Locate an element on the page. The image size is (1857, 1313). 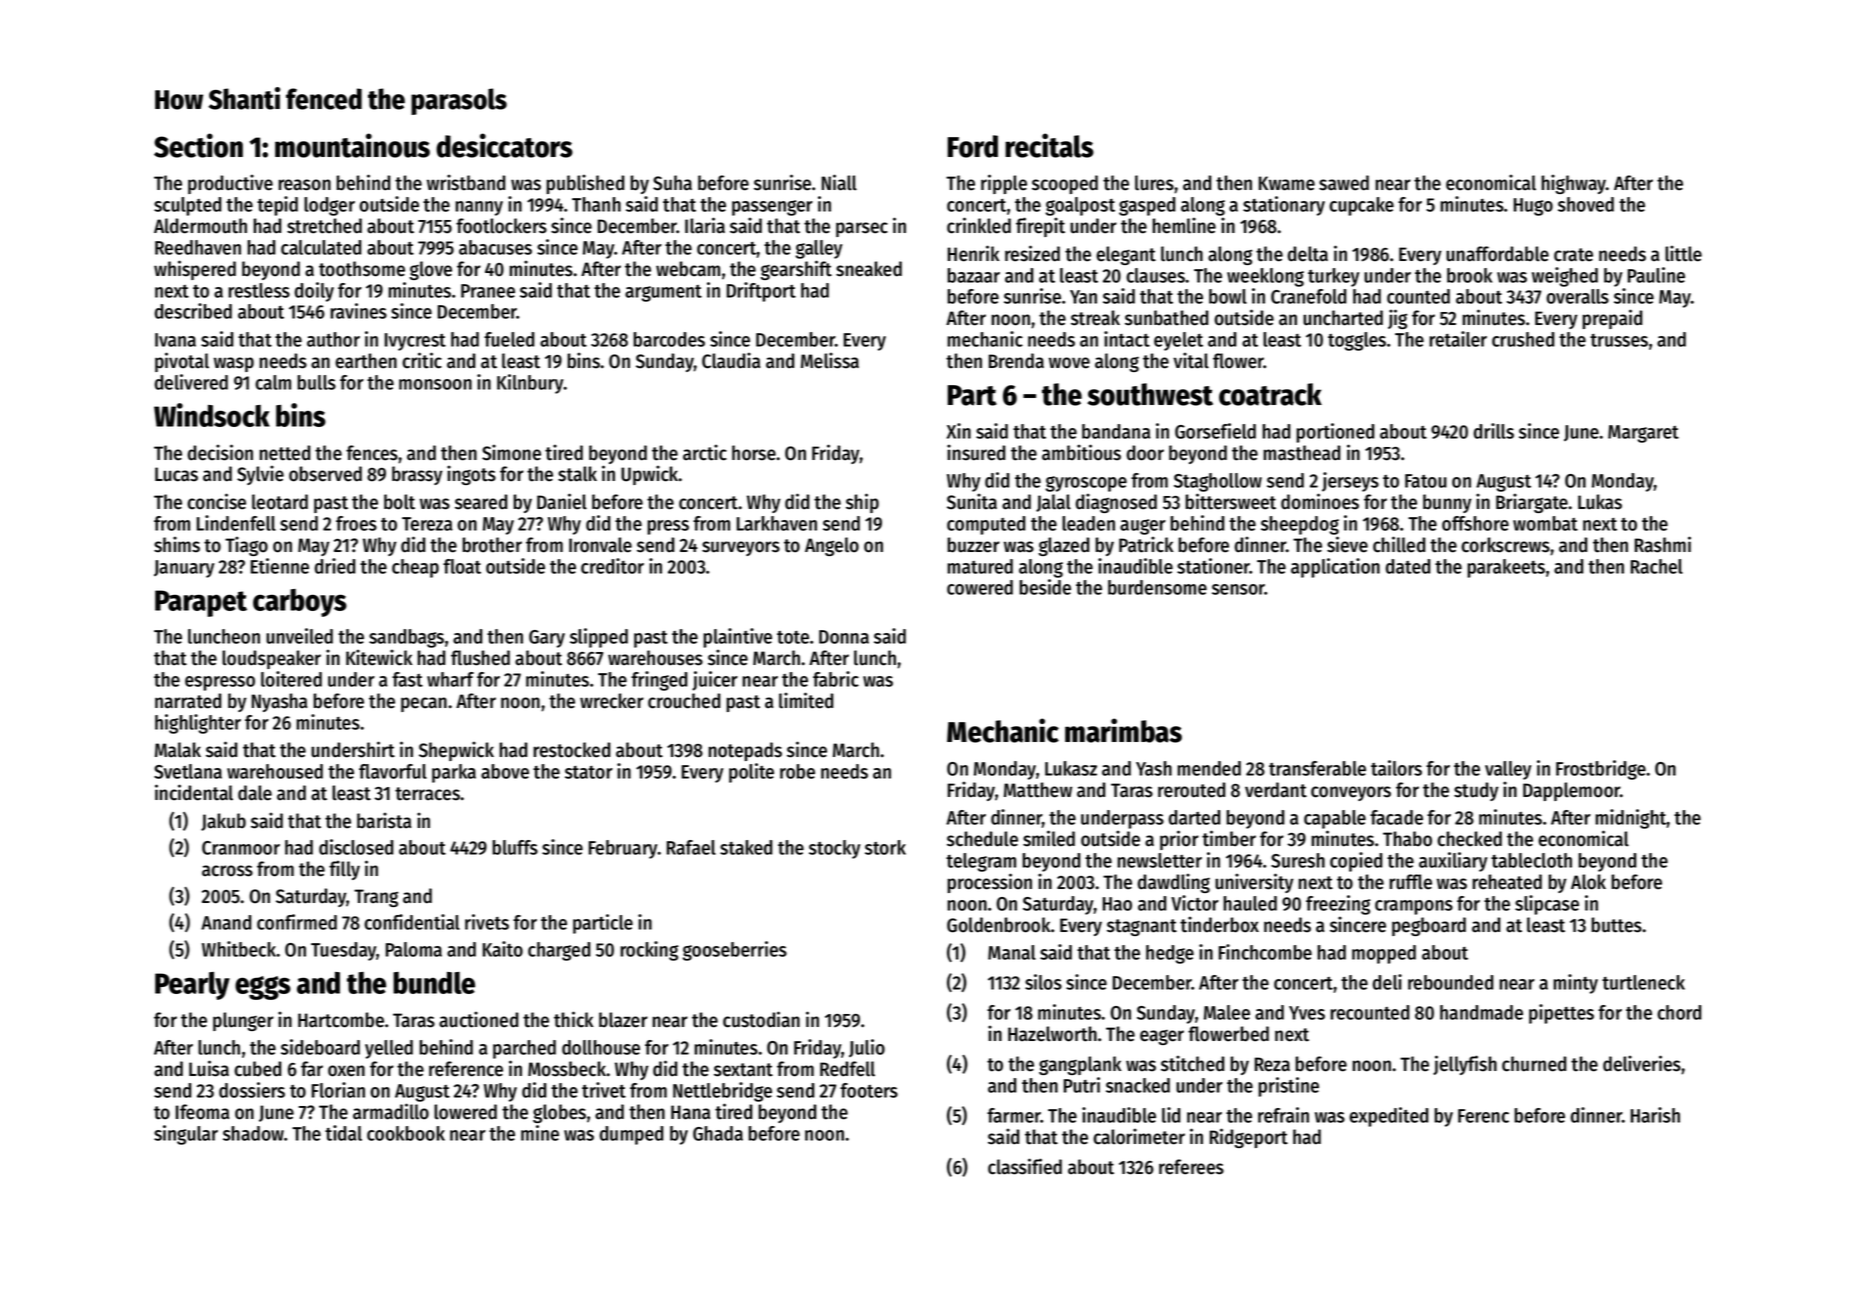
stocky is located at coordinates (834, 849).
